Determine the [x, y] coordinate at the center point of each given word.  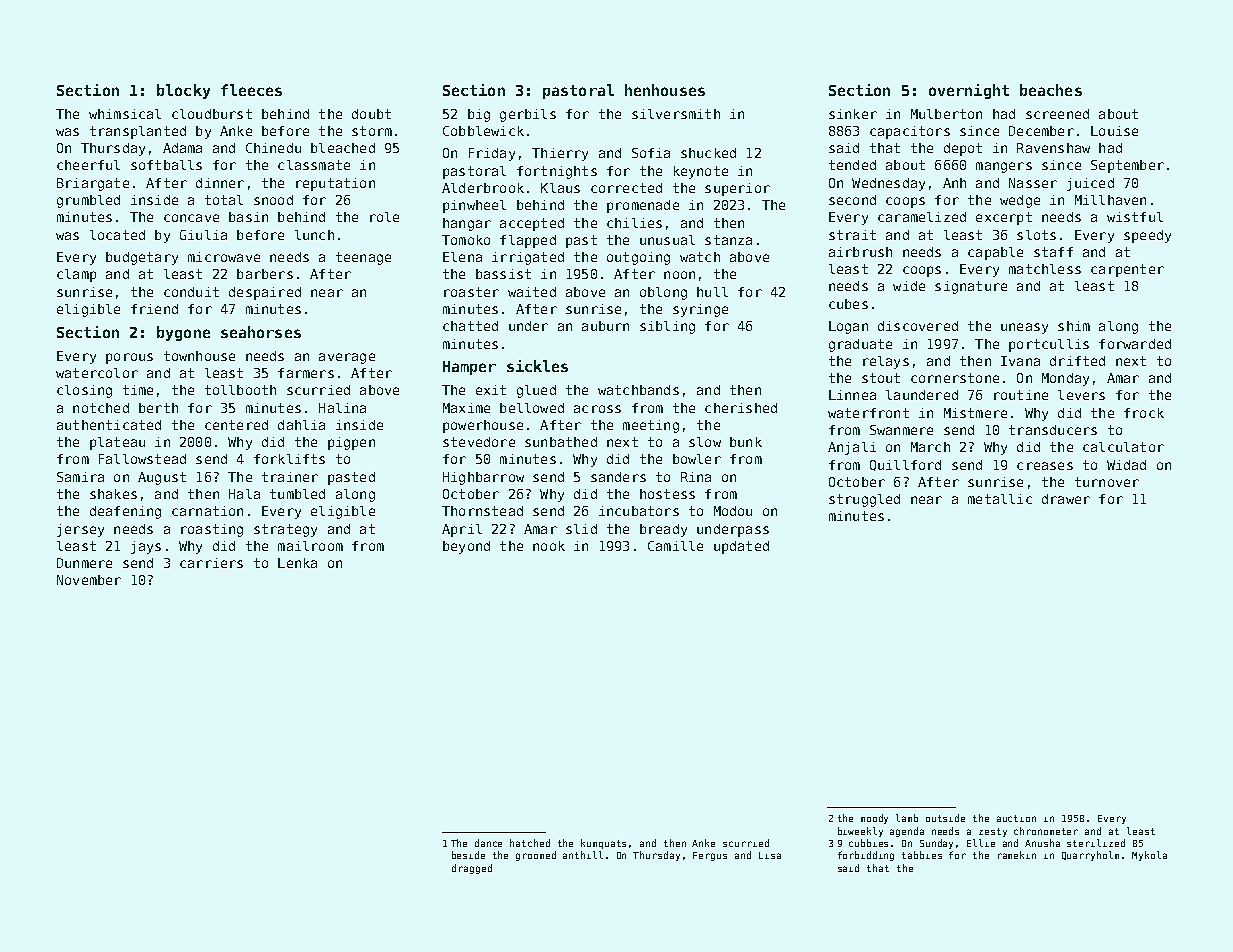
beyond [466, 547]
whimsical [125, 114]
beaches [1051, 90]
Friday [492, 154]
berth [158, 408]
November [89, 580]
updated [741, 547]
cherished [741, 408]
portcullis [1049, 345]
